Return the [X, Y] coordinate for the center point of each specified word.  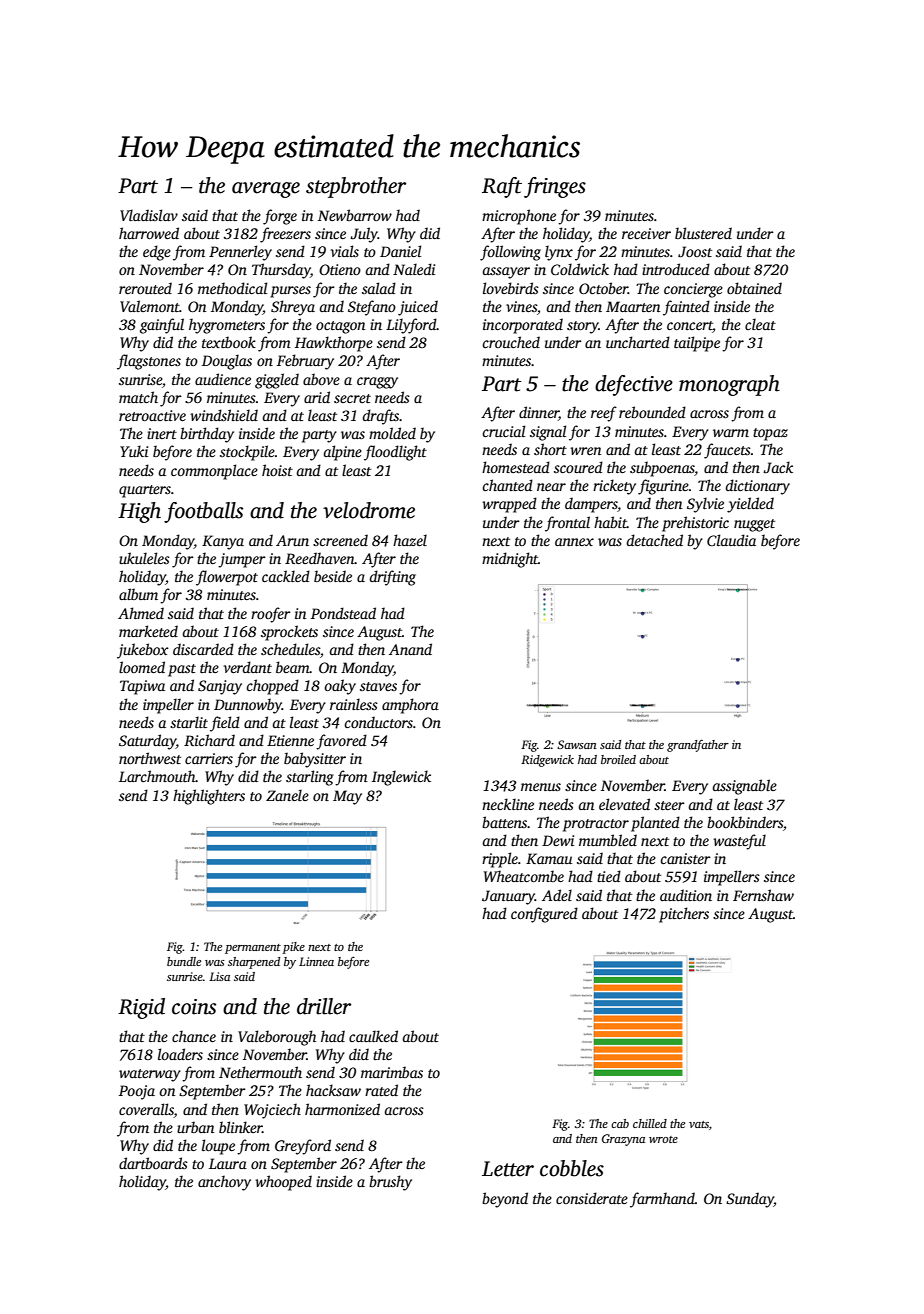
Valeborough [277, 1038]
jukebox [143, 651]
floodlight [395, 453]
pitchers [684, 915]
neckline [508, 804]
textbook [229, 342]
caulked [373, 1036]
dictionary [758, 487]
